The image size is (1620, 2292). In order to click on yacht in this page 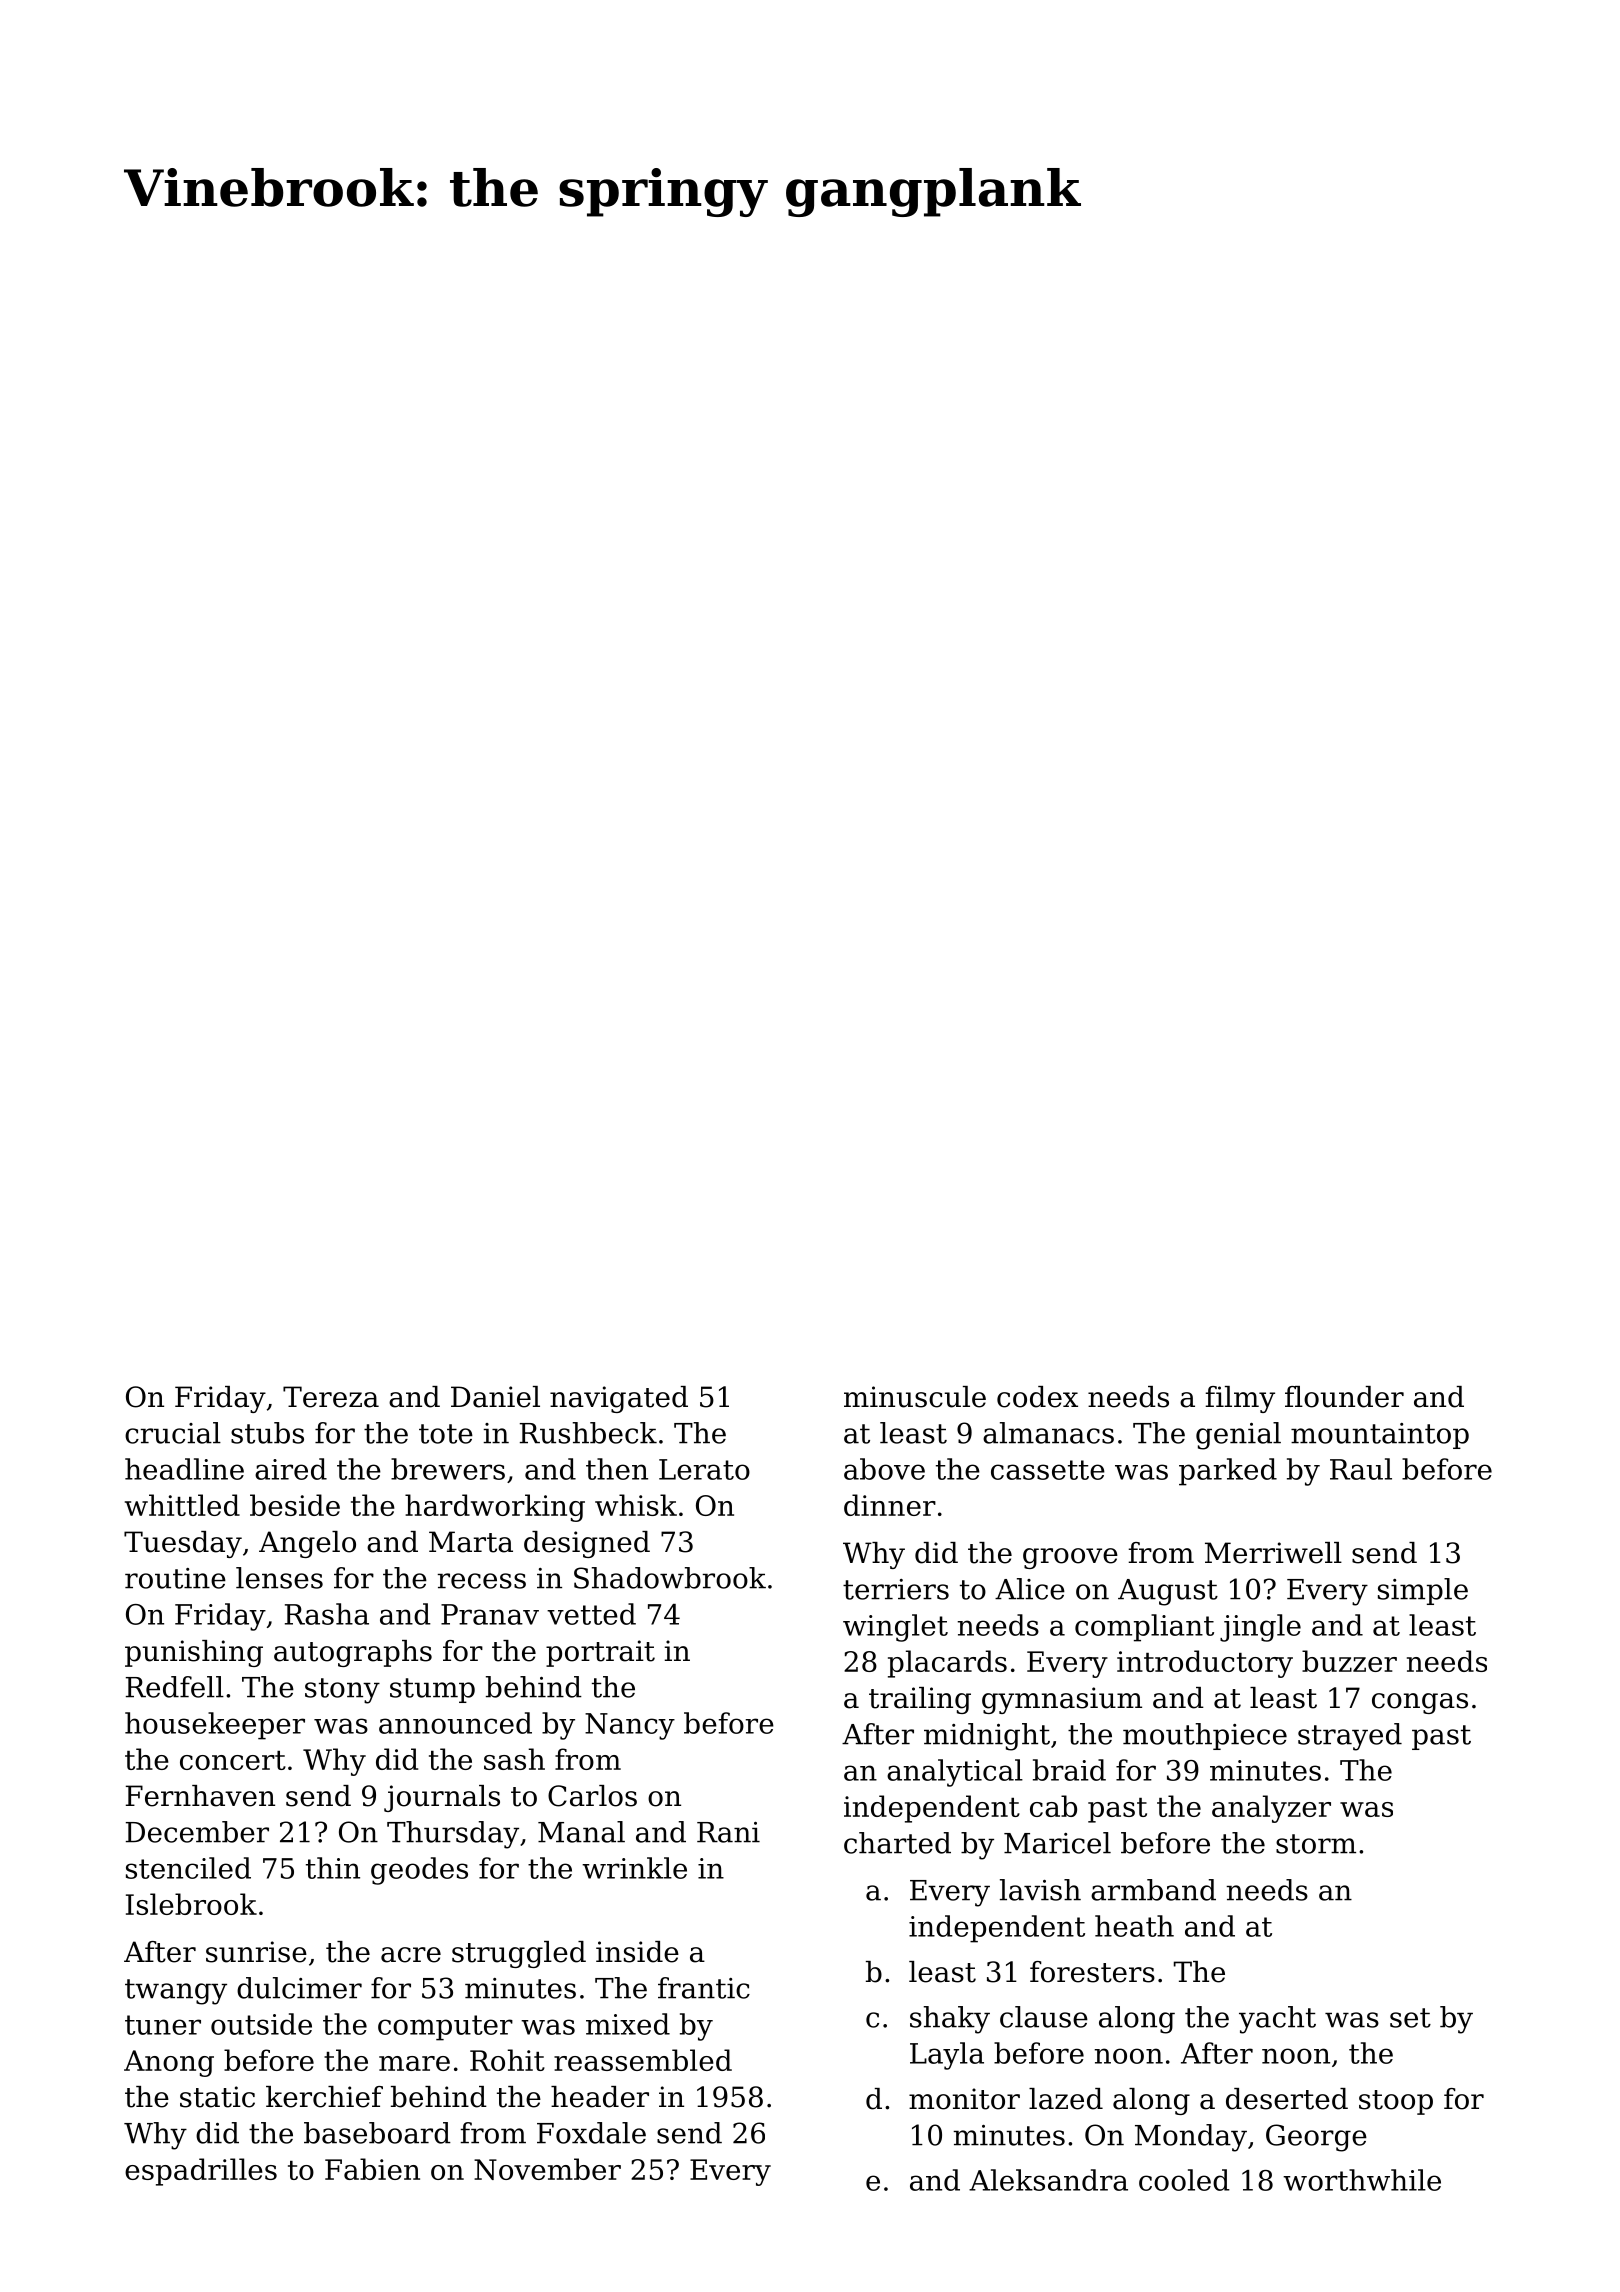, I will do `click(1277, 2020)`.
